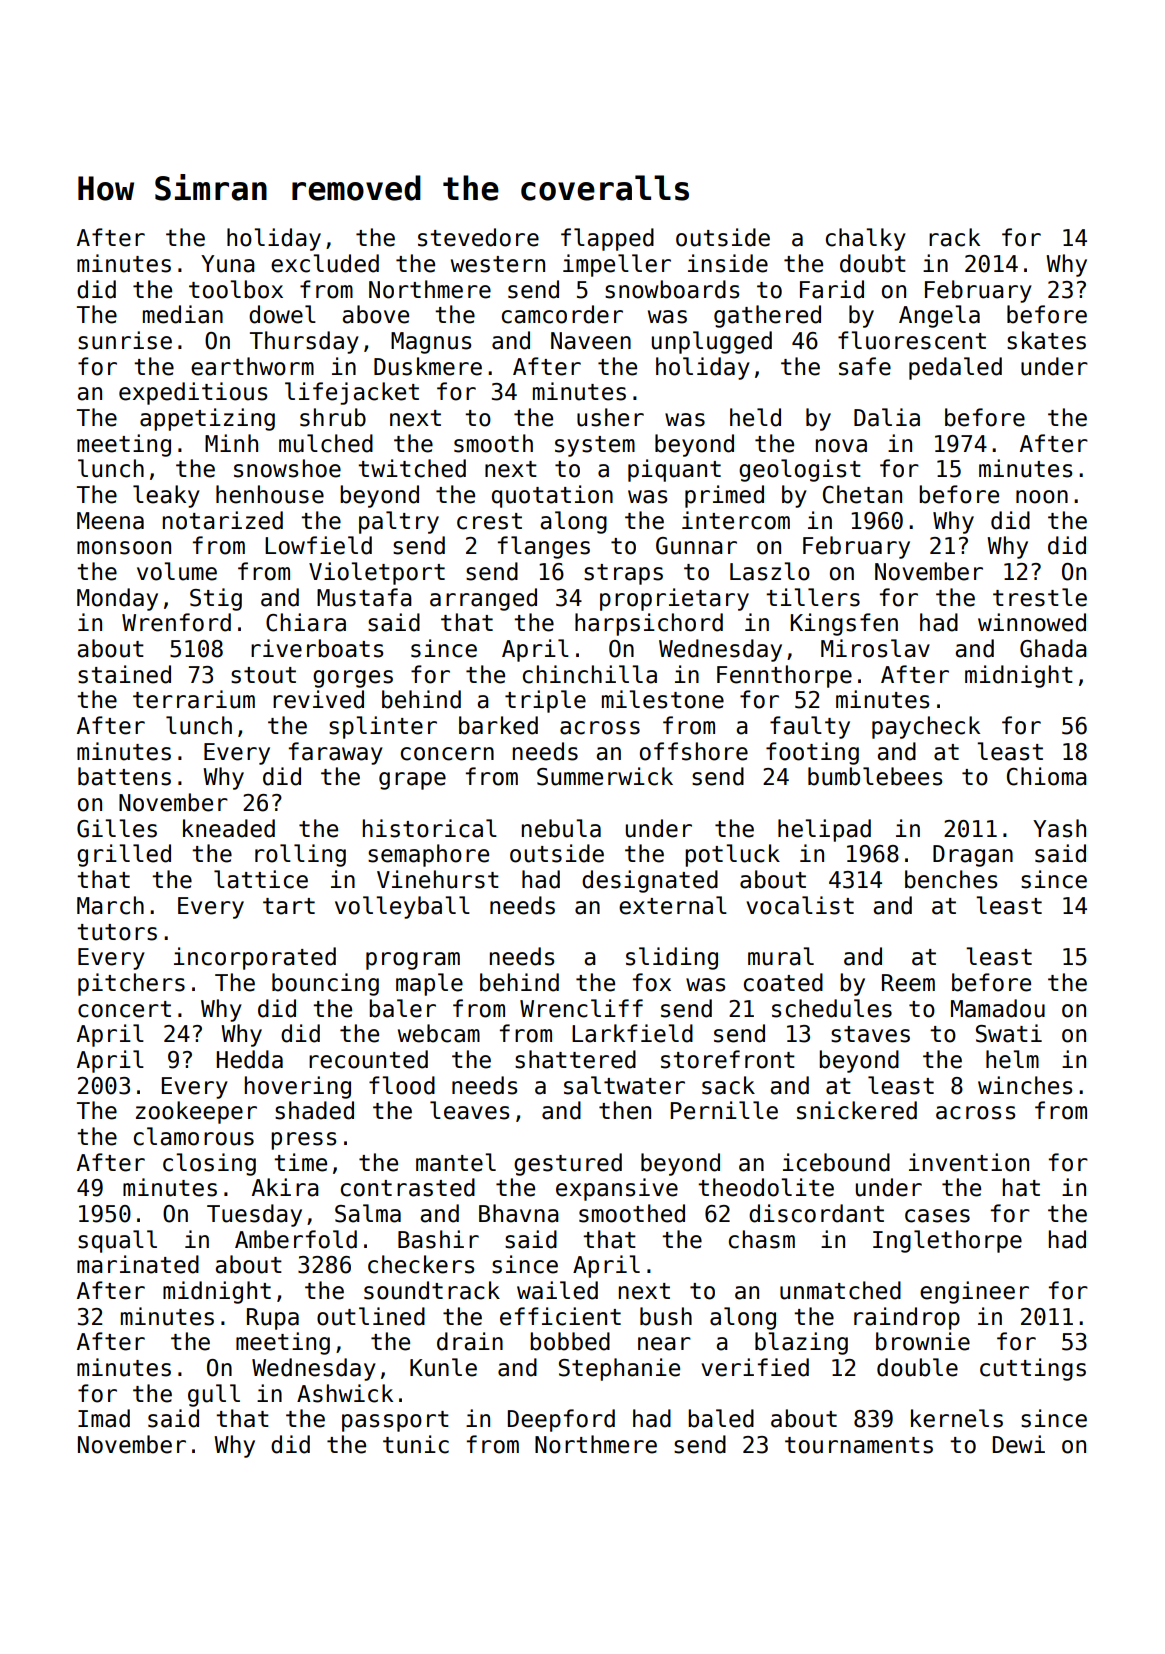 The height and width of the page is (1654, 1165). What do you see at coordinates (607, 239) in the page?
I see `flapped` at bounding box center [607, 239].
